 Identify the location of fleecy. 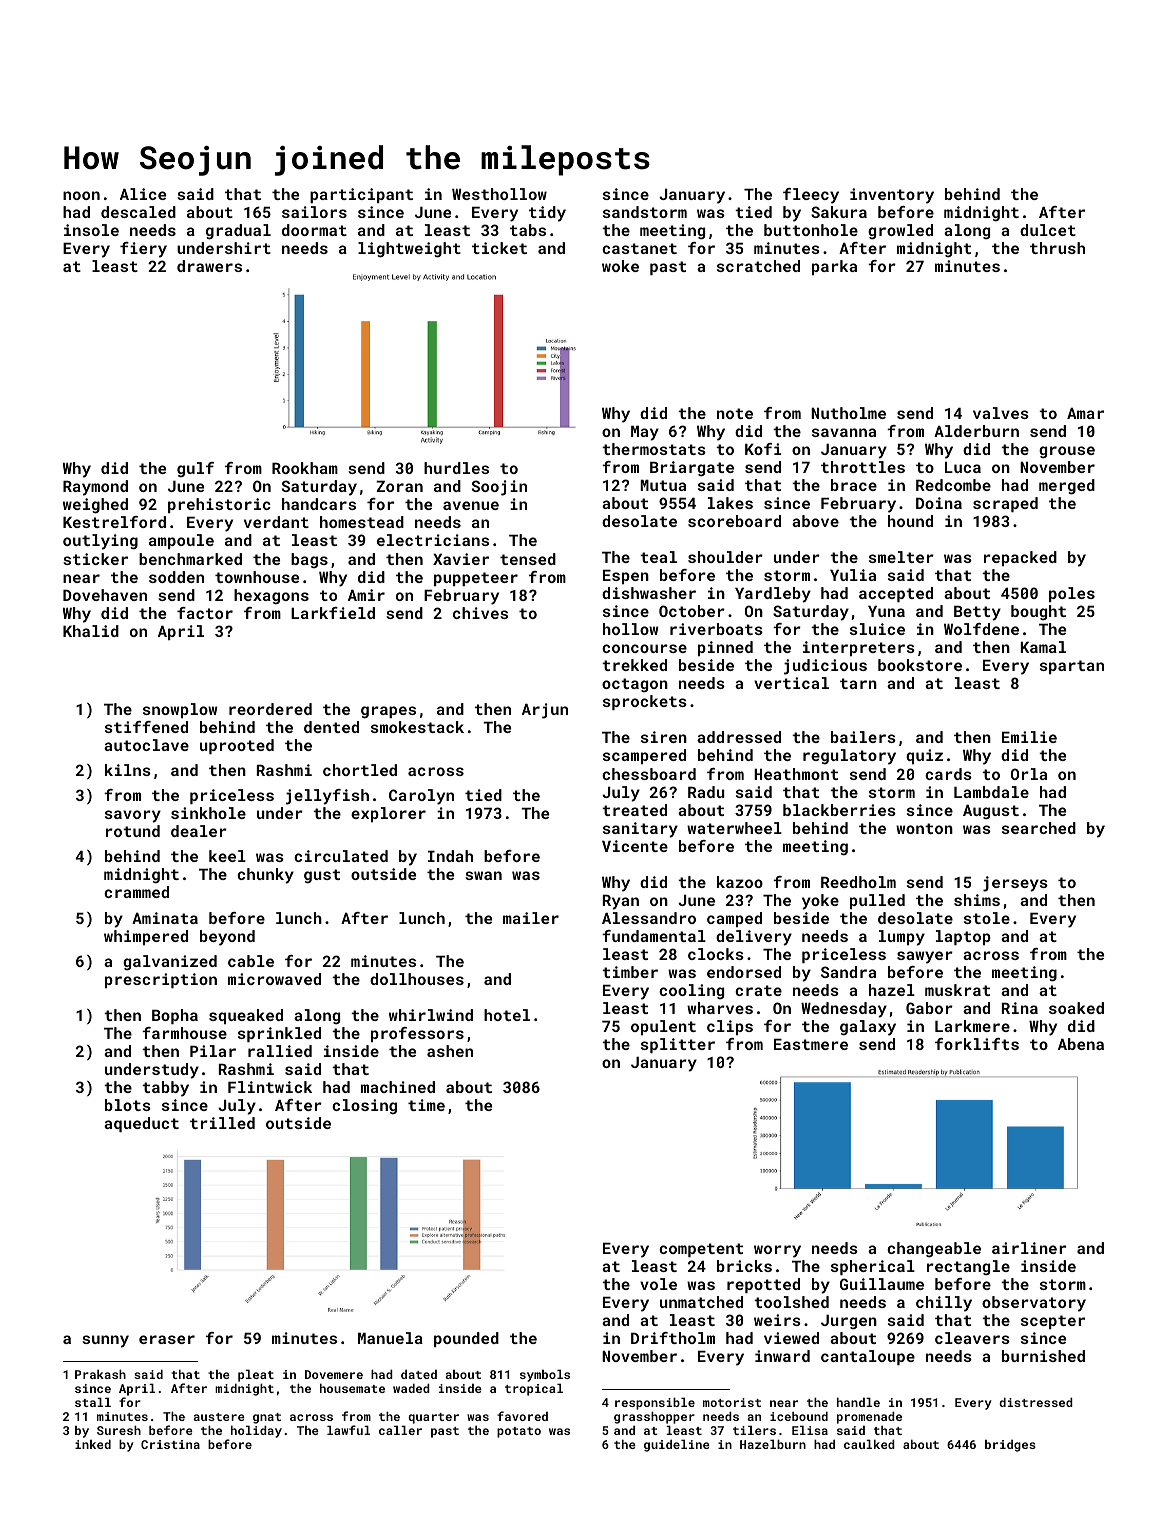
(811, 196).
